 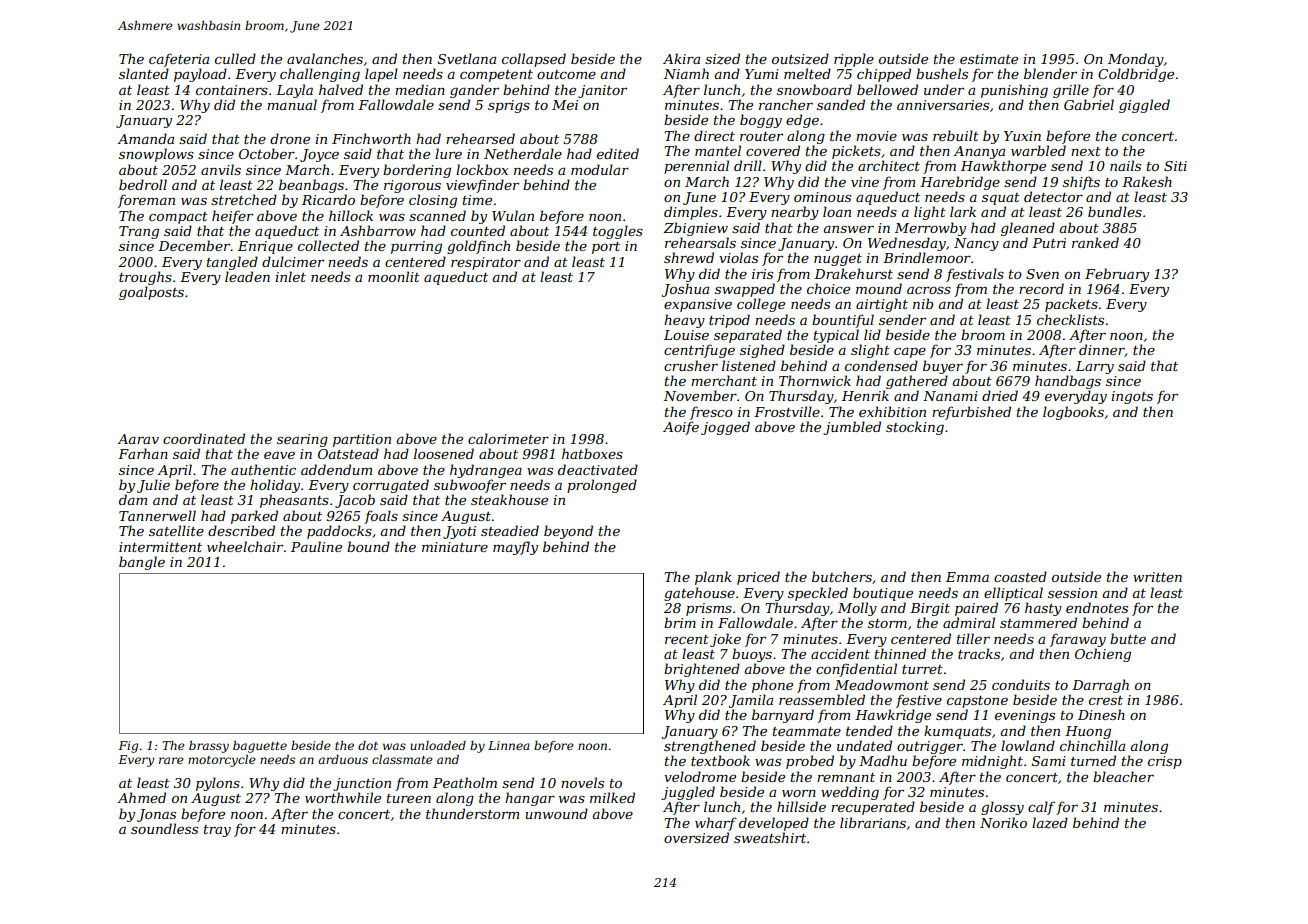 I want to click on dam, so click(x=133, y=499).
